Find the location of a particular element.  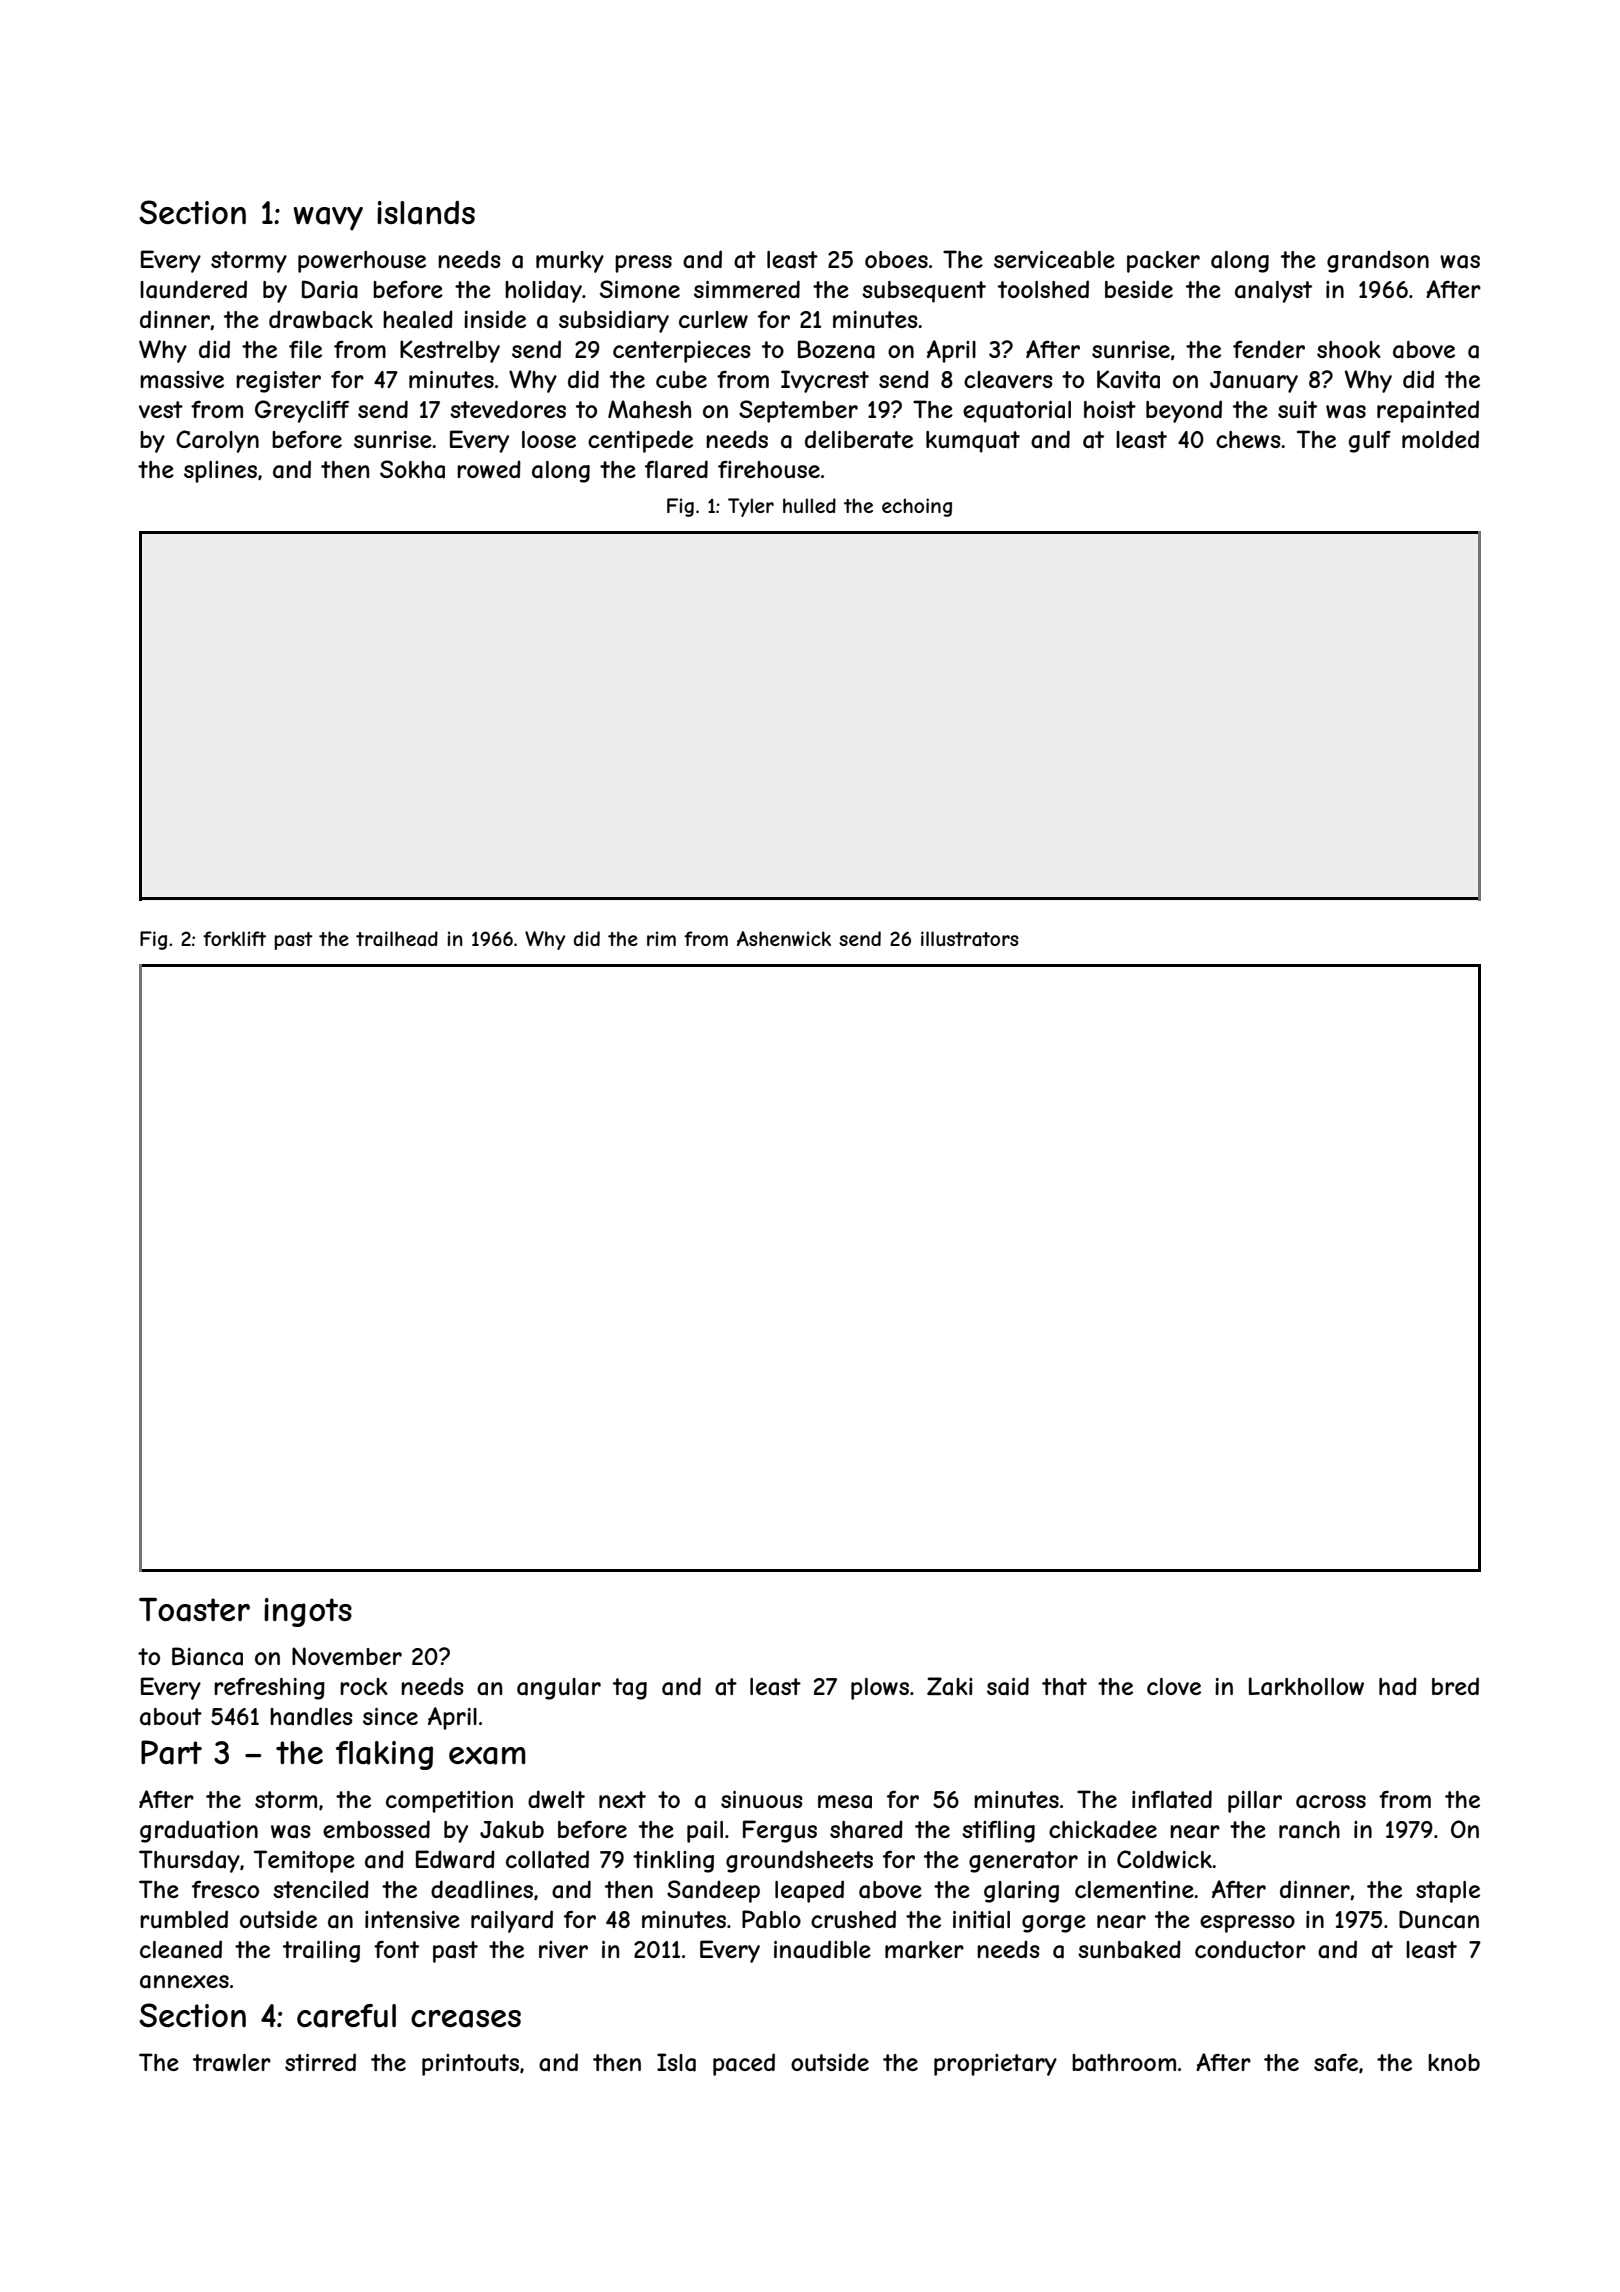

gorge is located at coordinates (1054, 1924).
